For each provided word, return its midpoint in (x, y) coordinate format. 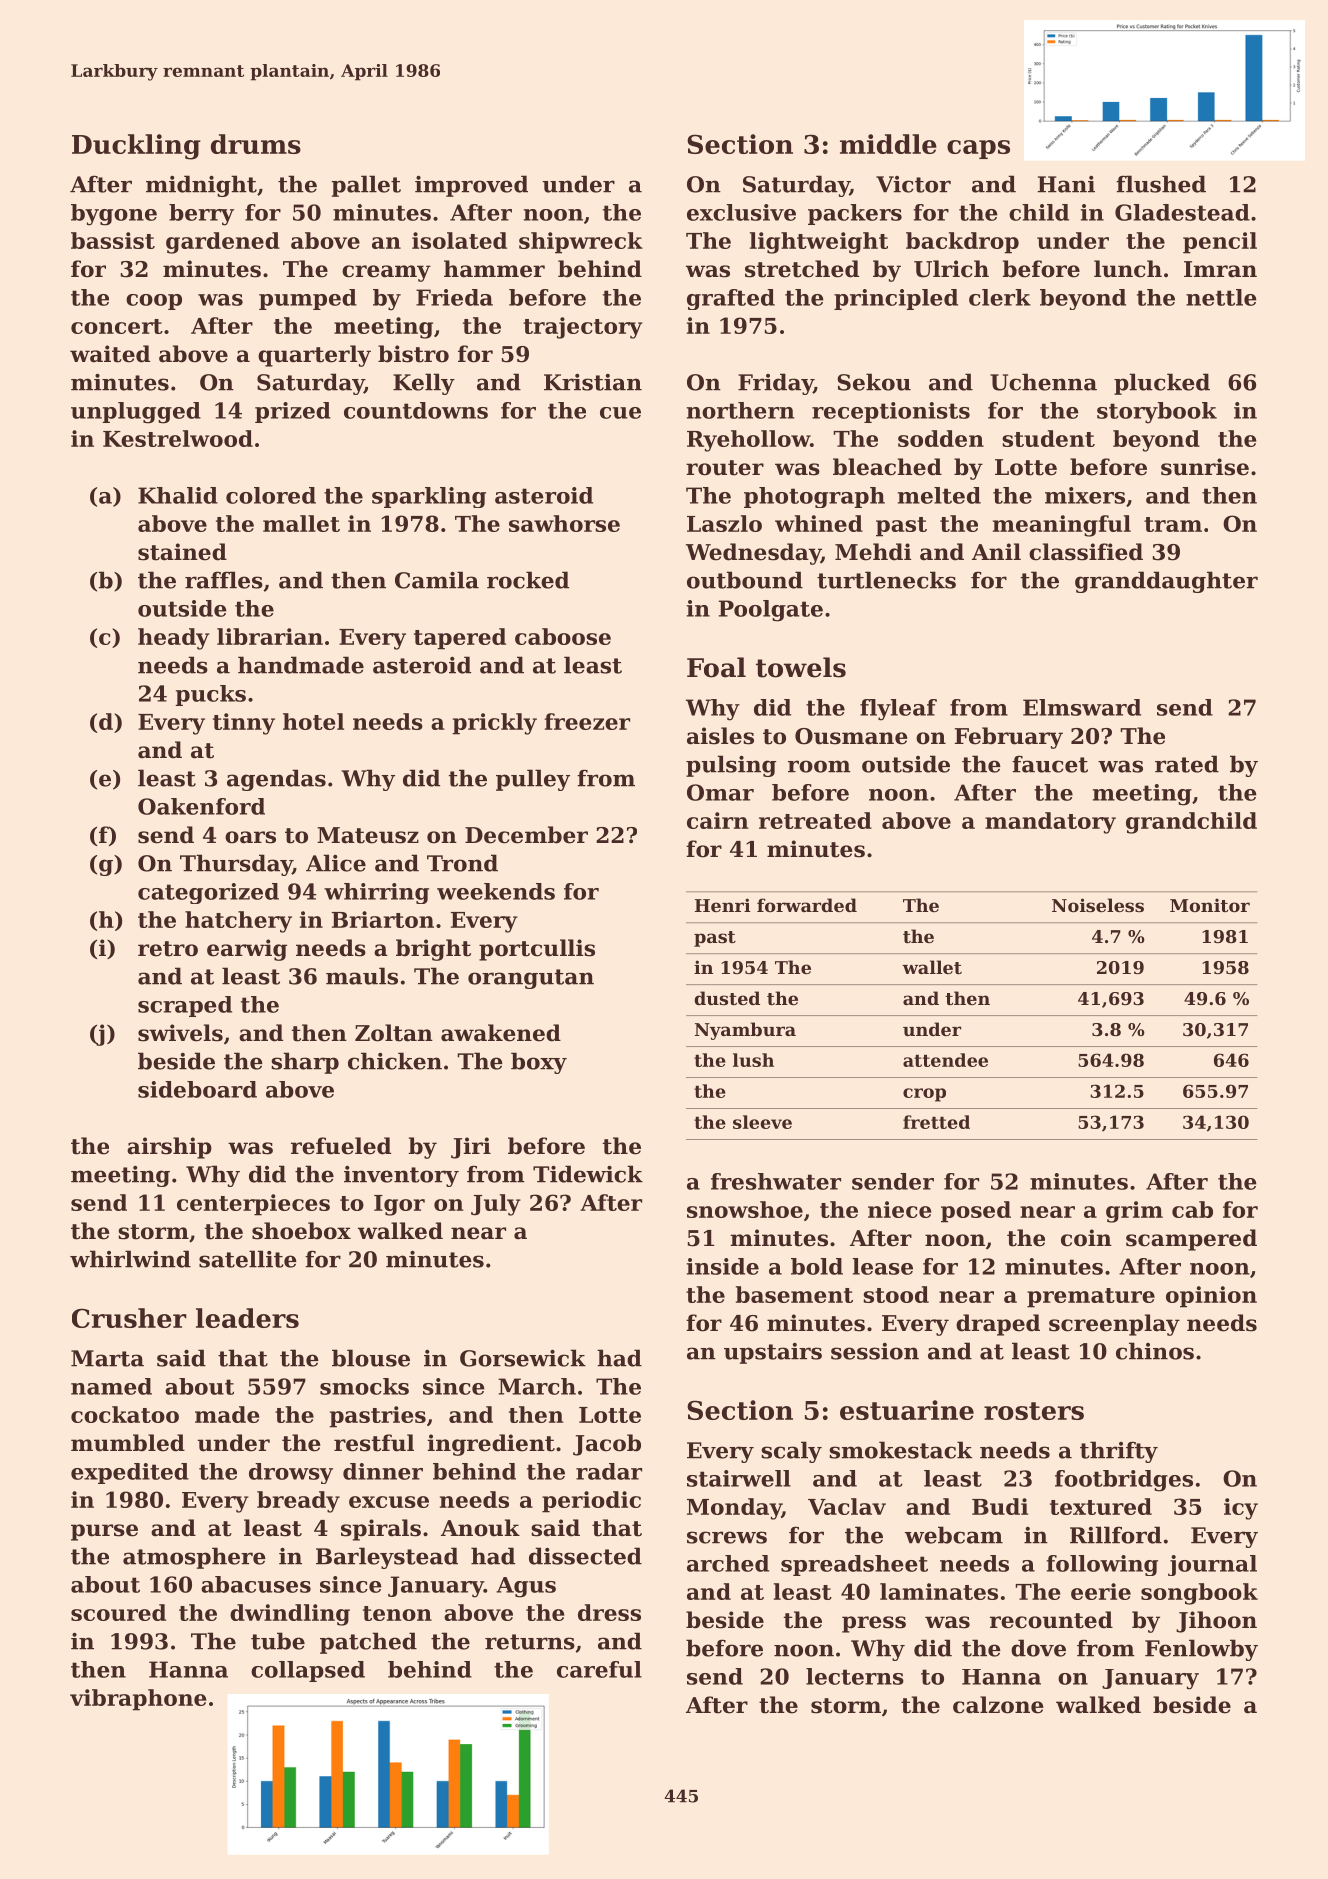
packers (855, 214)
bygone (114, 215)
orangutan (531, 979)
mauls (362, 976)
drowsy (291, 1473)
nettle (1221, 297)
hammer (494, 269)
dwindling (290, 1615)
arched (728, 1563)
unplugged (136, 413)
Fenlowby (1201, 1650)
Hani (1066, 184)
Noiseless (1098, 905)
